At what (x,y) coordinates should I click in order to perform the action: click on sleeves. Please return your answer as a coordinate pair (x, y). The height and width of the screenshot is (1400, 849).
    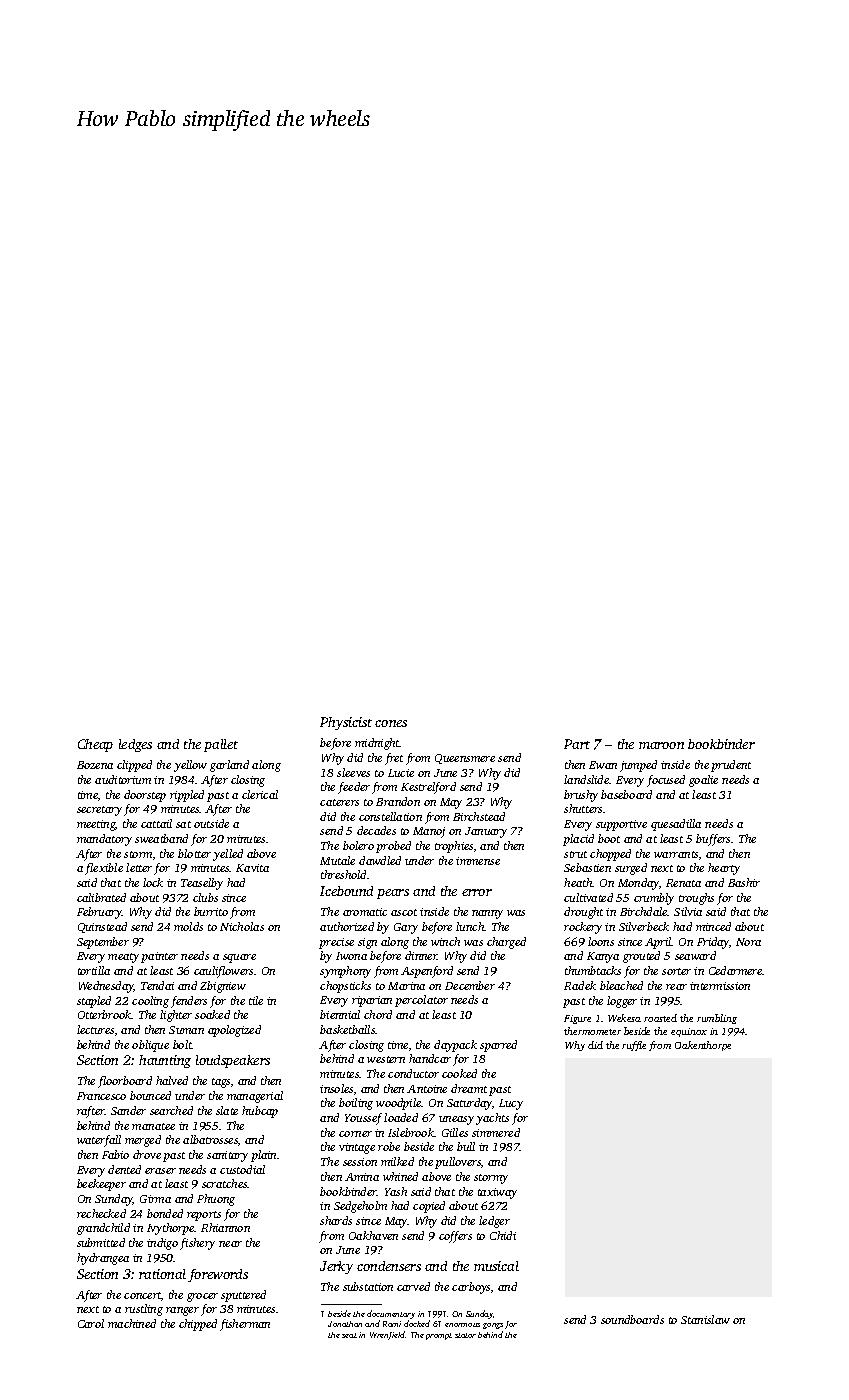
    Looking at the image, I should click on (353, 772).
